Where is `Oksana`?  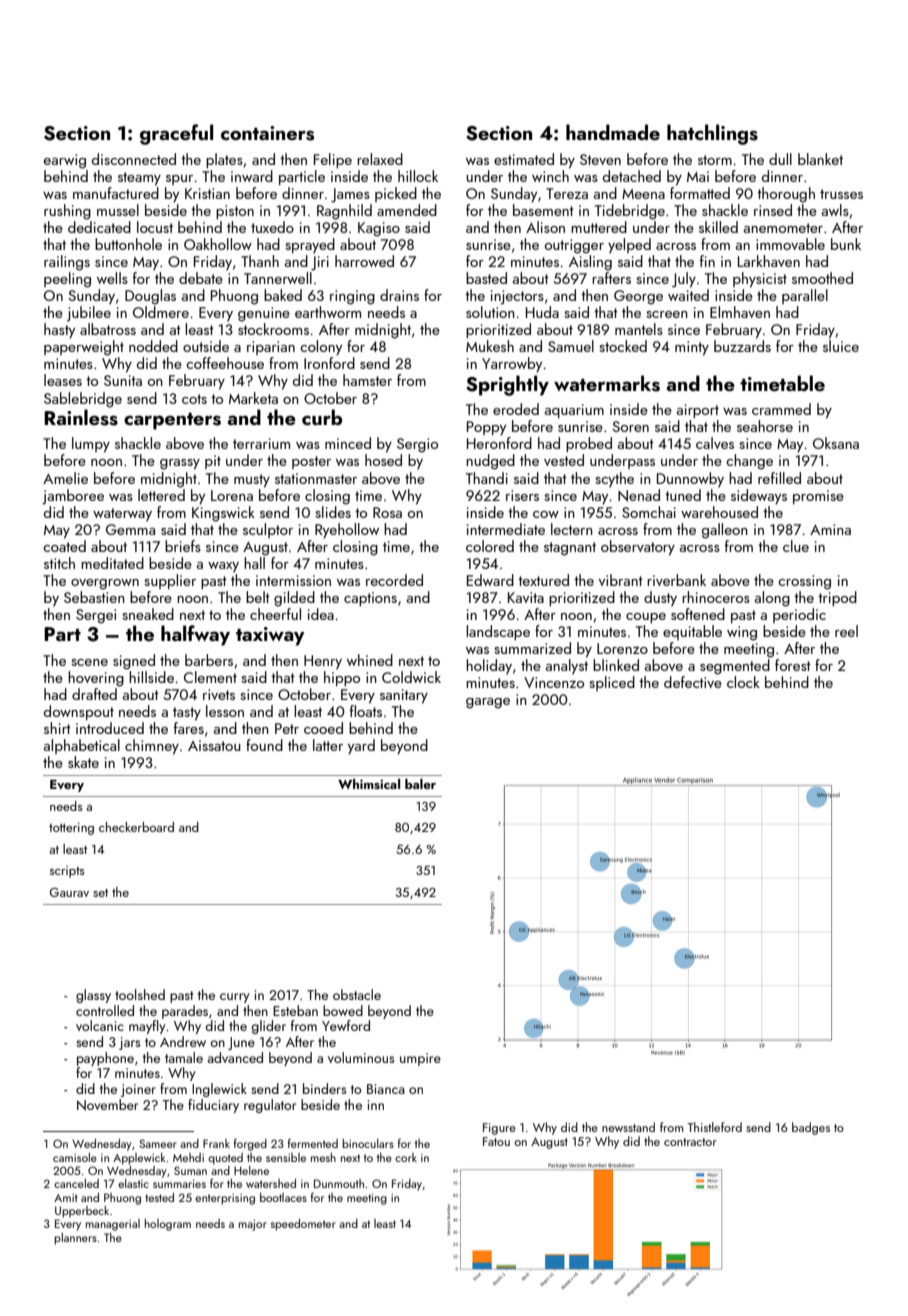
Oksana is located at coordinates (836, 443).
